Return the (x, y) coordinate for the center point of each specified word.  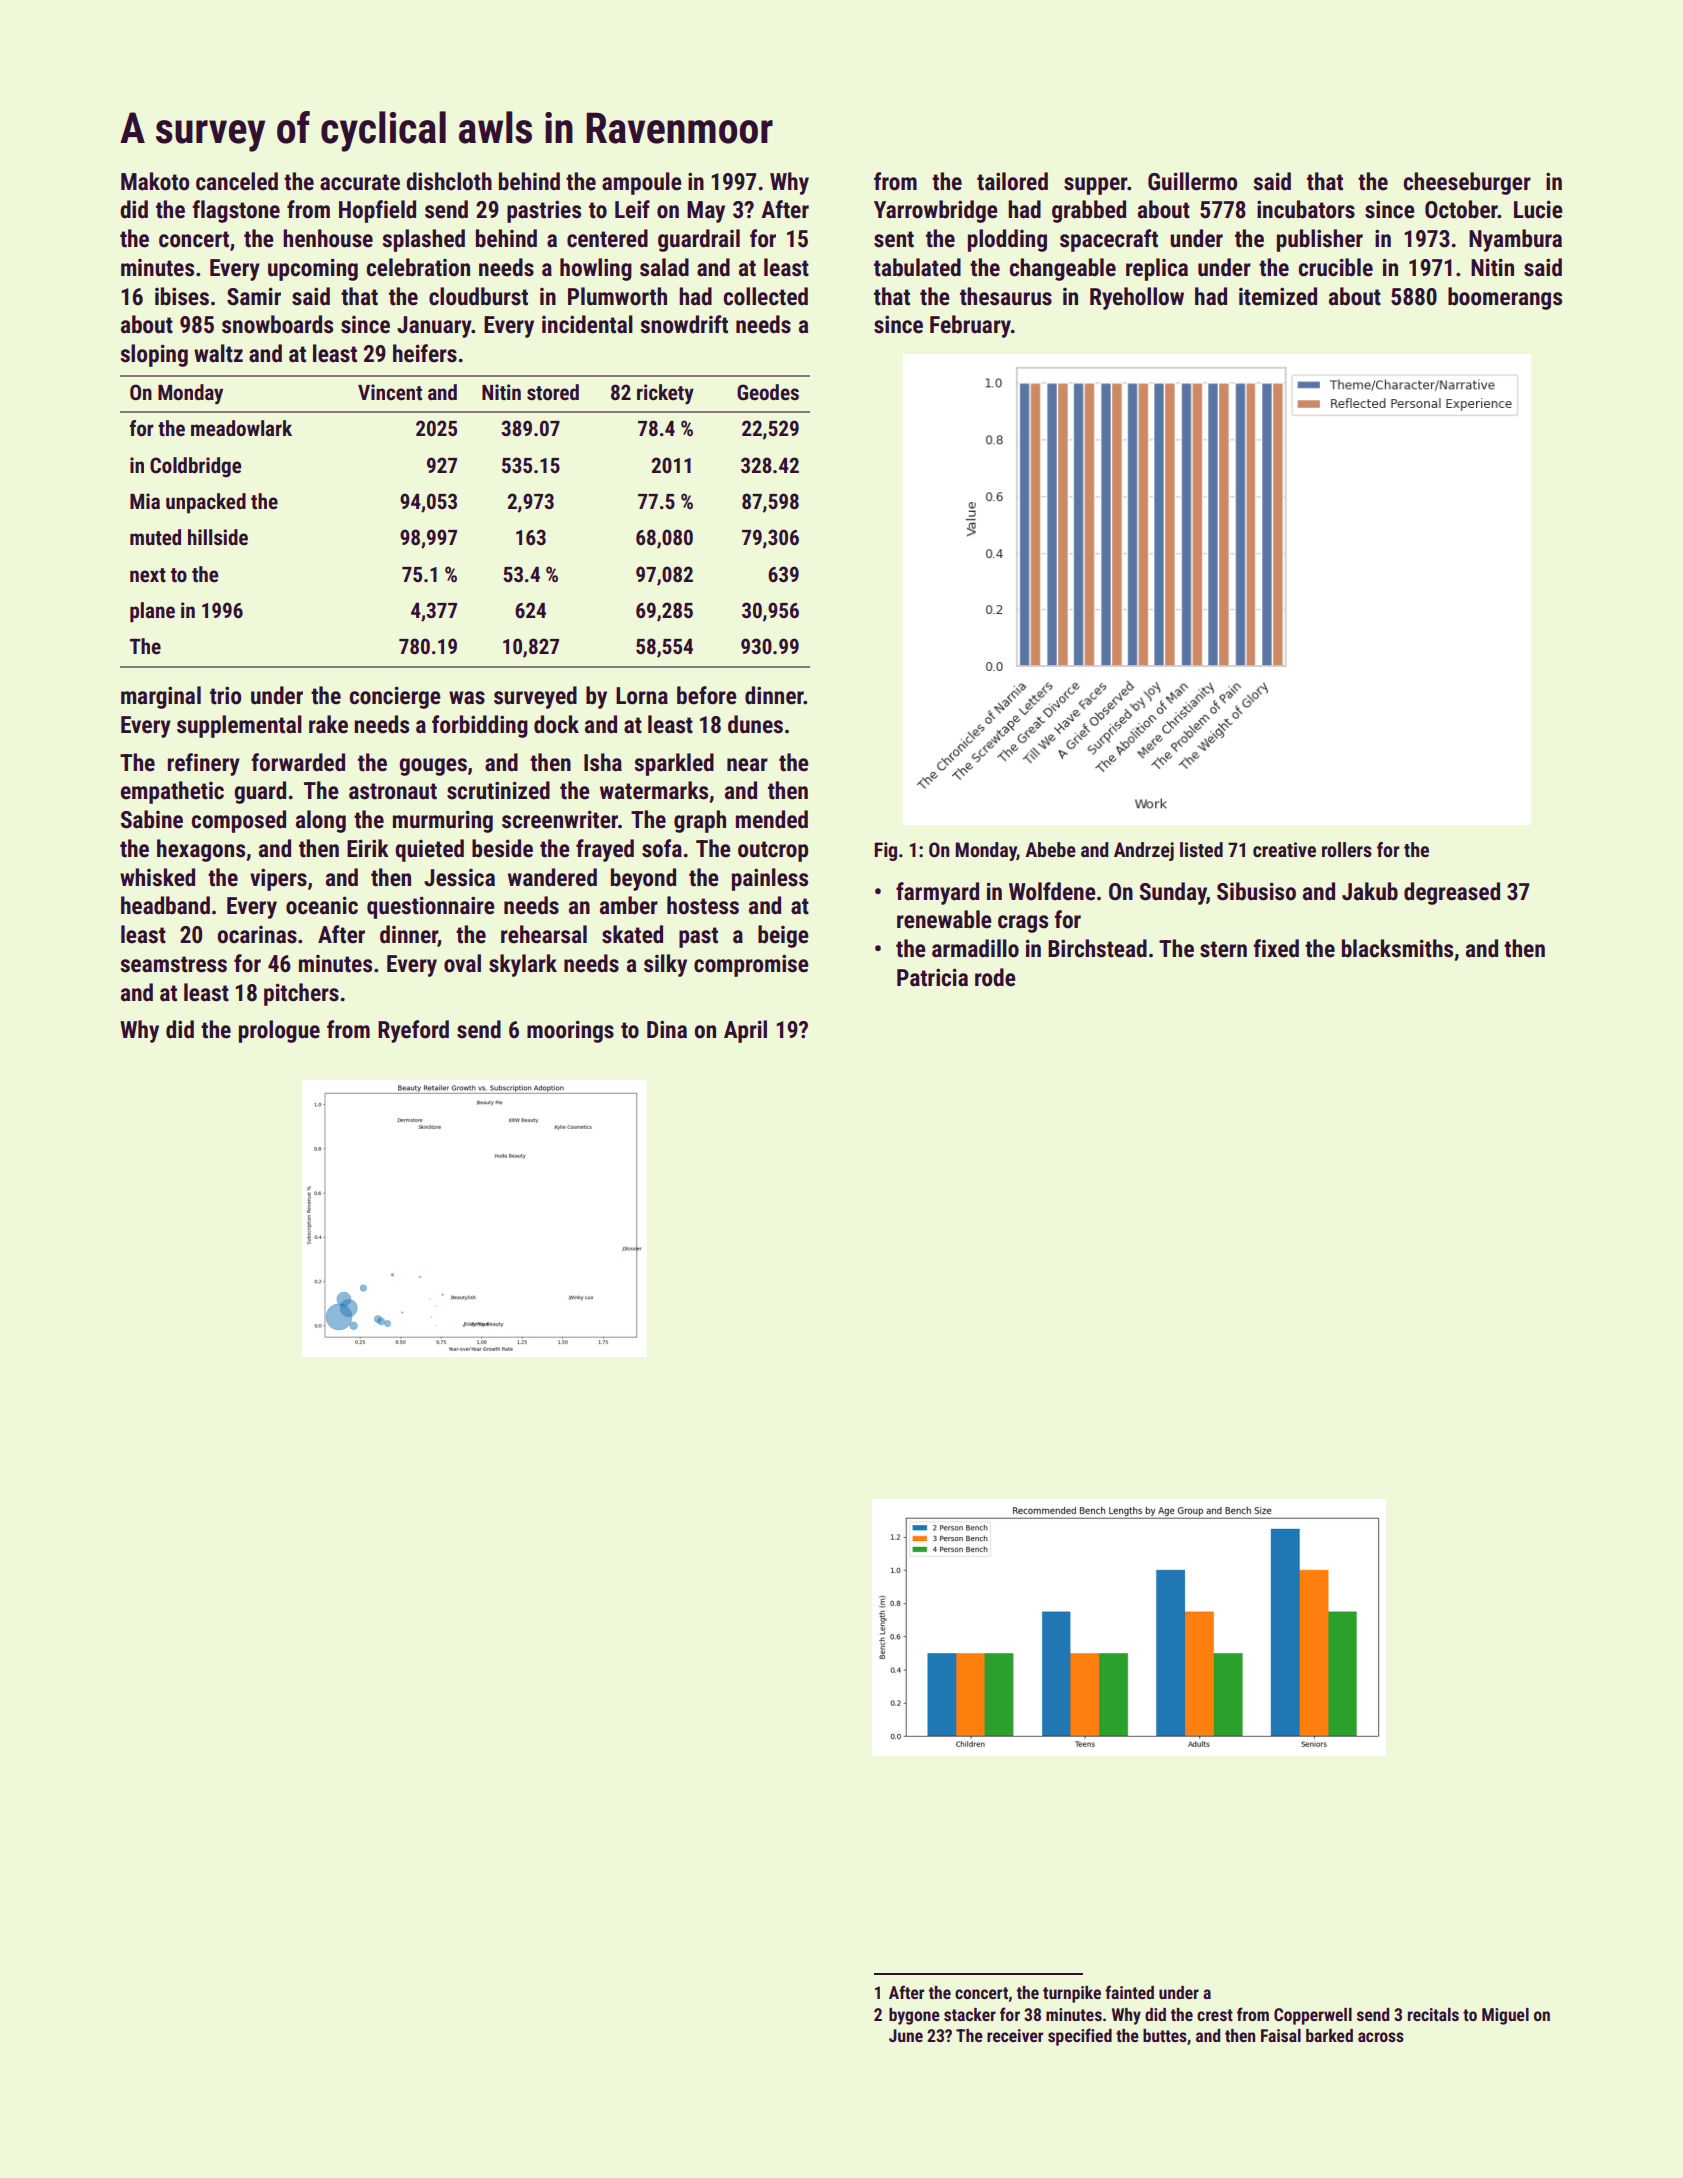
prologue (279, 1031)
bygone (914, 2016)
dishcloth (449, 181)
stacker (970, 2014)
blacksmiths (1397, 948)
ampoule (642, 183)
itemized (1278, 296)
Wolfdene (1052, 891)
